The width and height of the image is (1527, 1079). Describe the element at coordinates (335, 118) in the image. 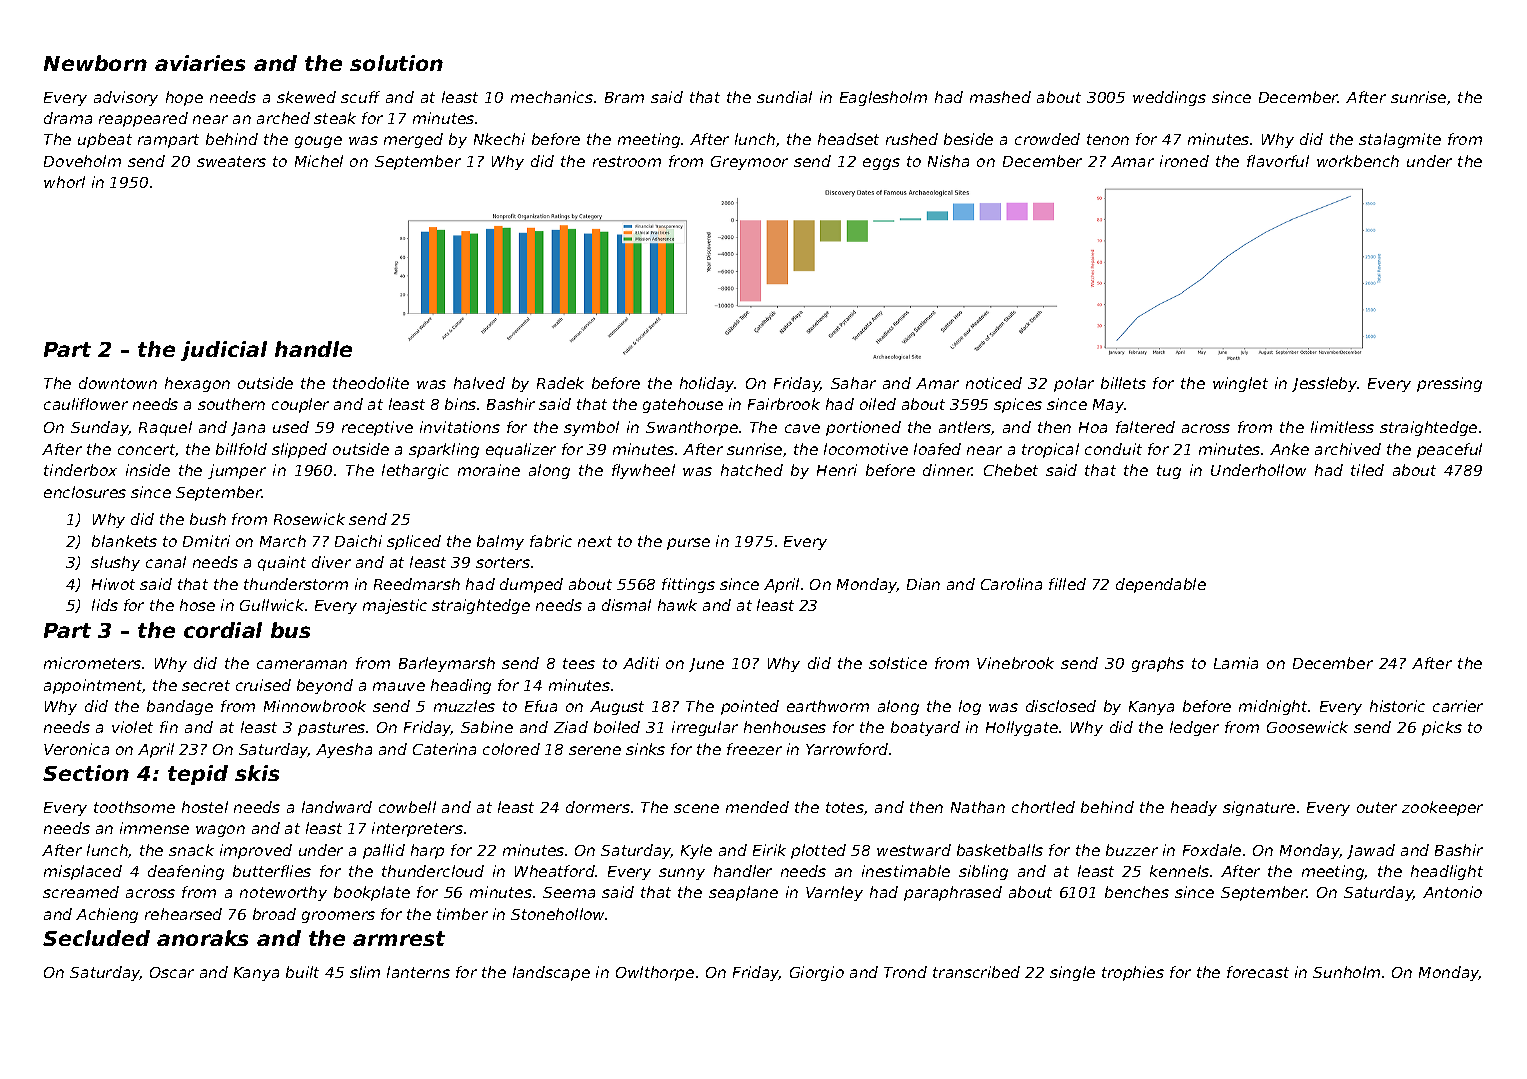

I see `steak` at that location.
